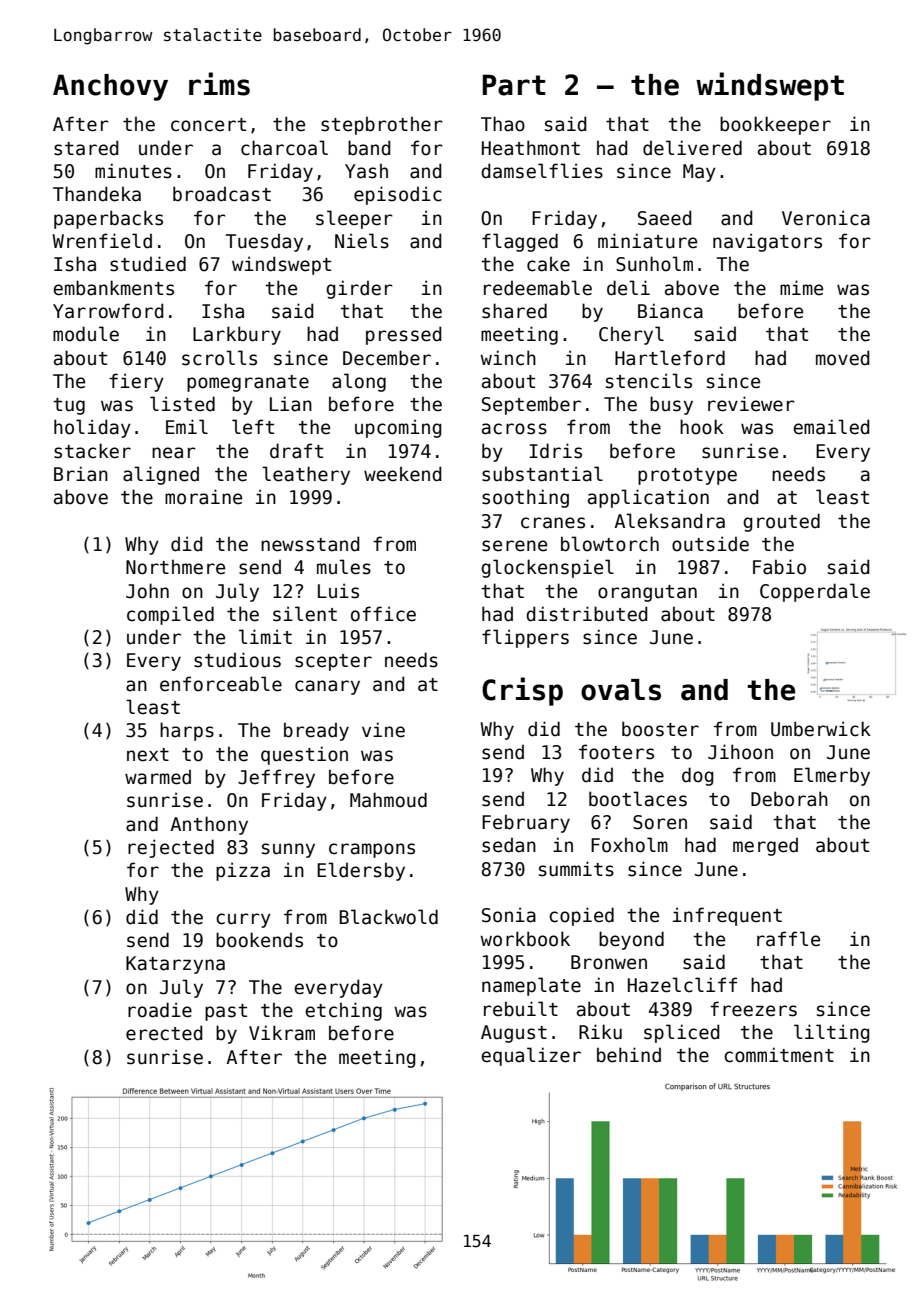 Image resolution: width=924 pixels, height=1308 pixels. What do you see at coordinates (654, 264) in the screenshot?
I see `Sunholm` at bounding box center [654, 264].
